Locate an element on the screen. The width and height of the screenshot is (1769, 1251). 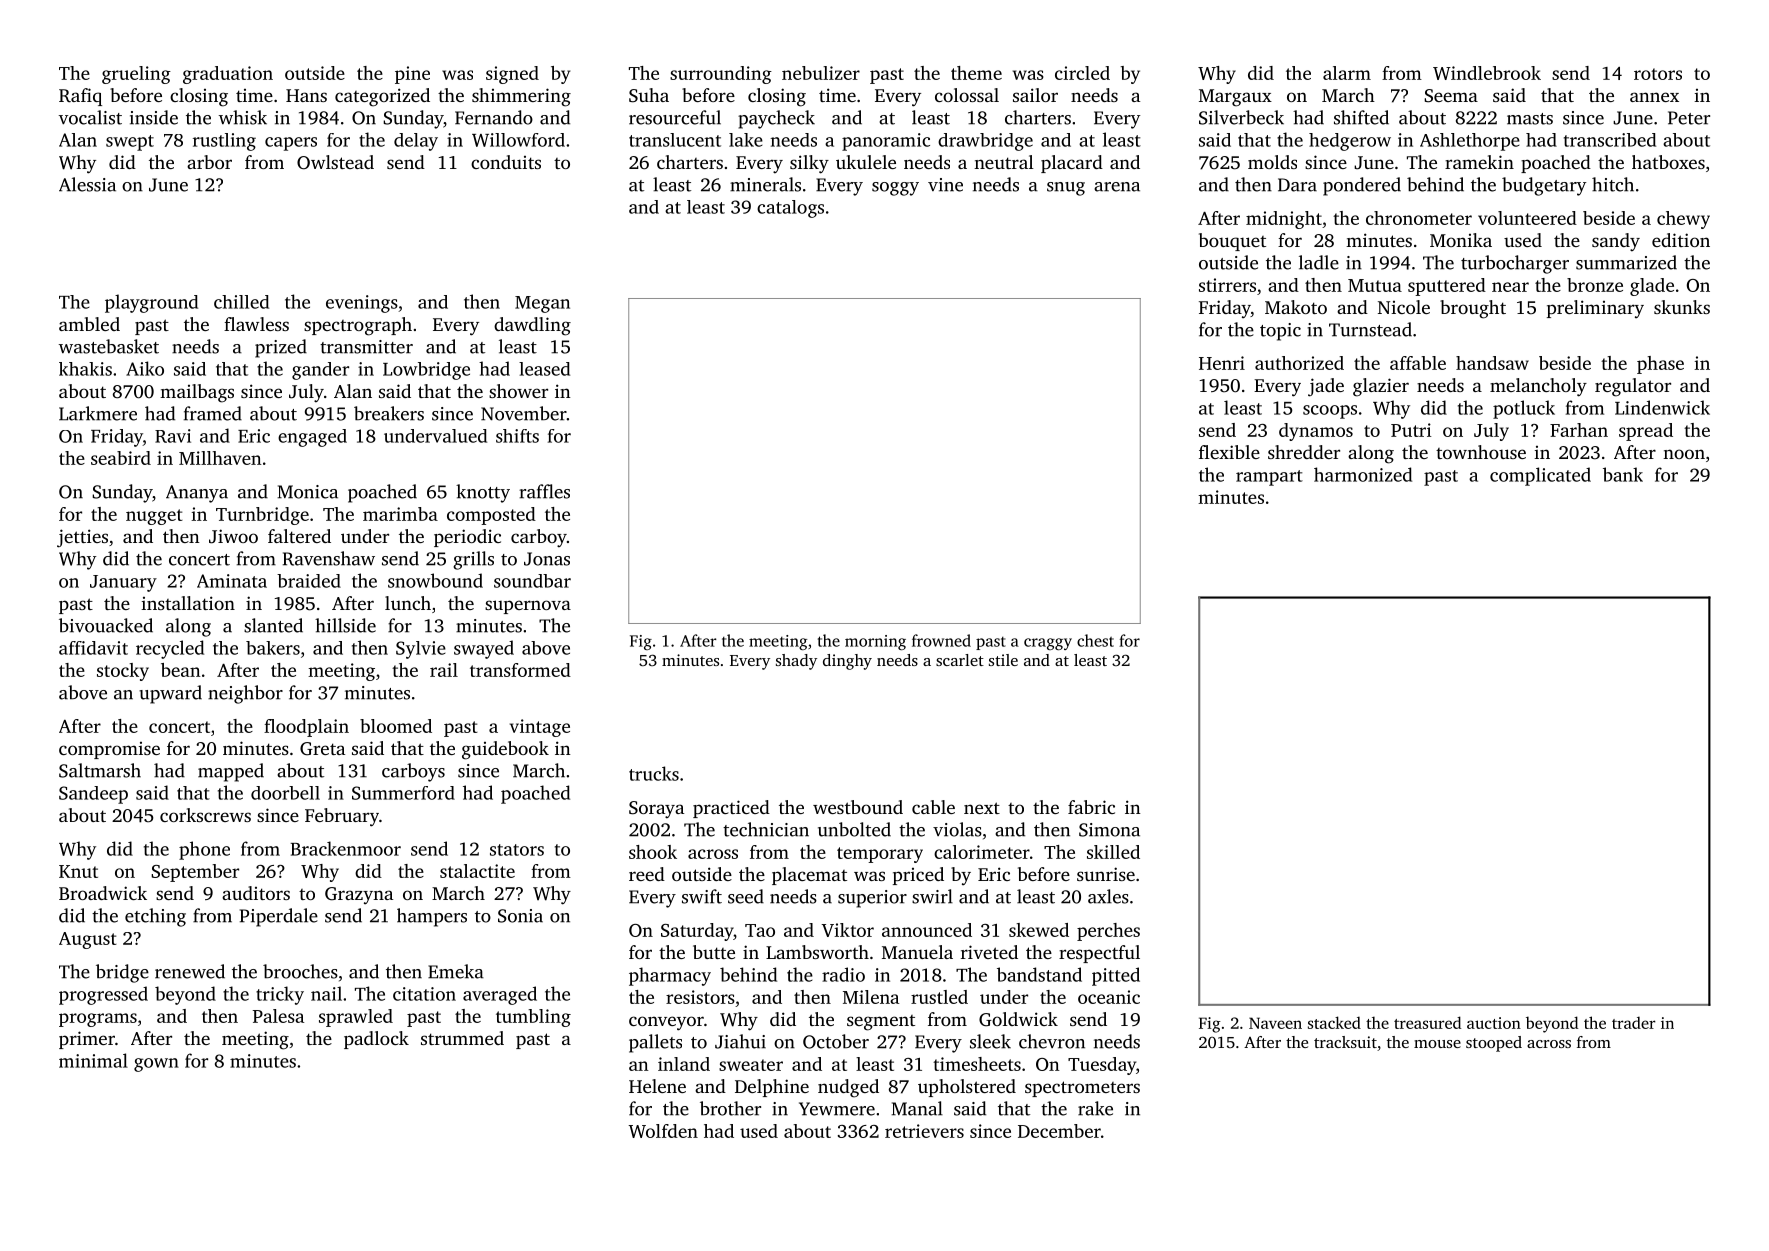
transformed is located at coordinates (520, 670).
